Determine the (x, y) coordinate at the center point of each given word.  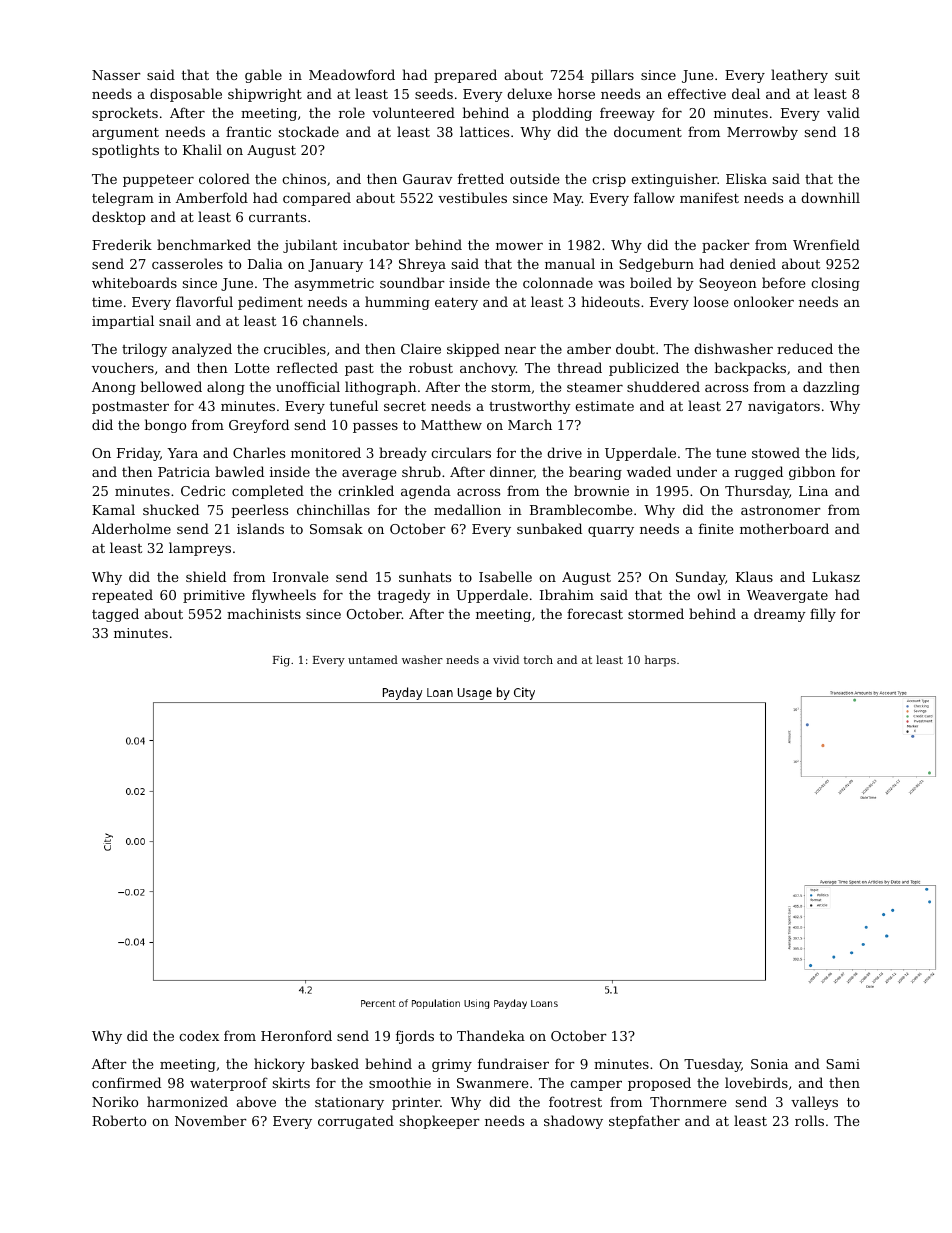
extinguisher (674, 180)
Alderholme (131, 528)
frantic (248, 131)
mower (519, 246)
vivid (506, 659)
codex (199, 1035)
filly (823, 615)
